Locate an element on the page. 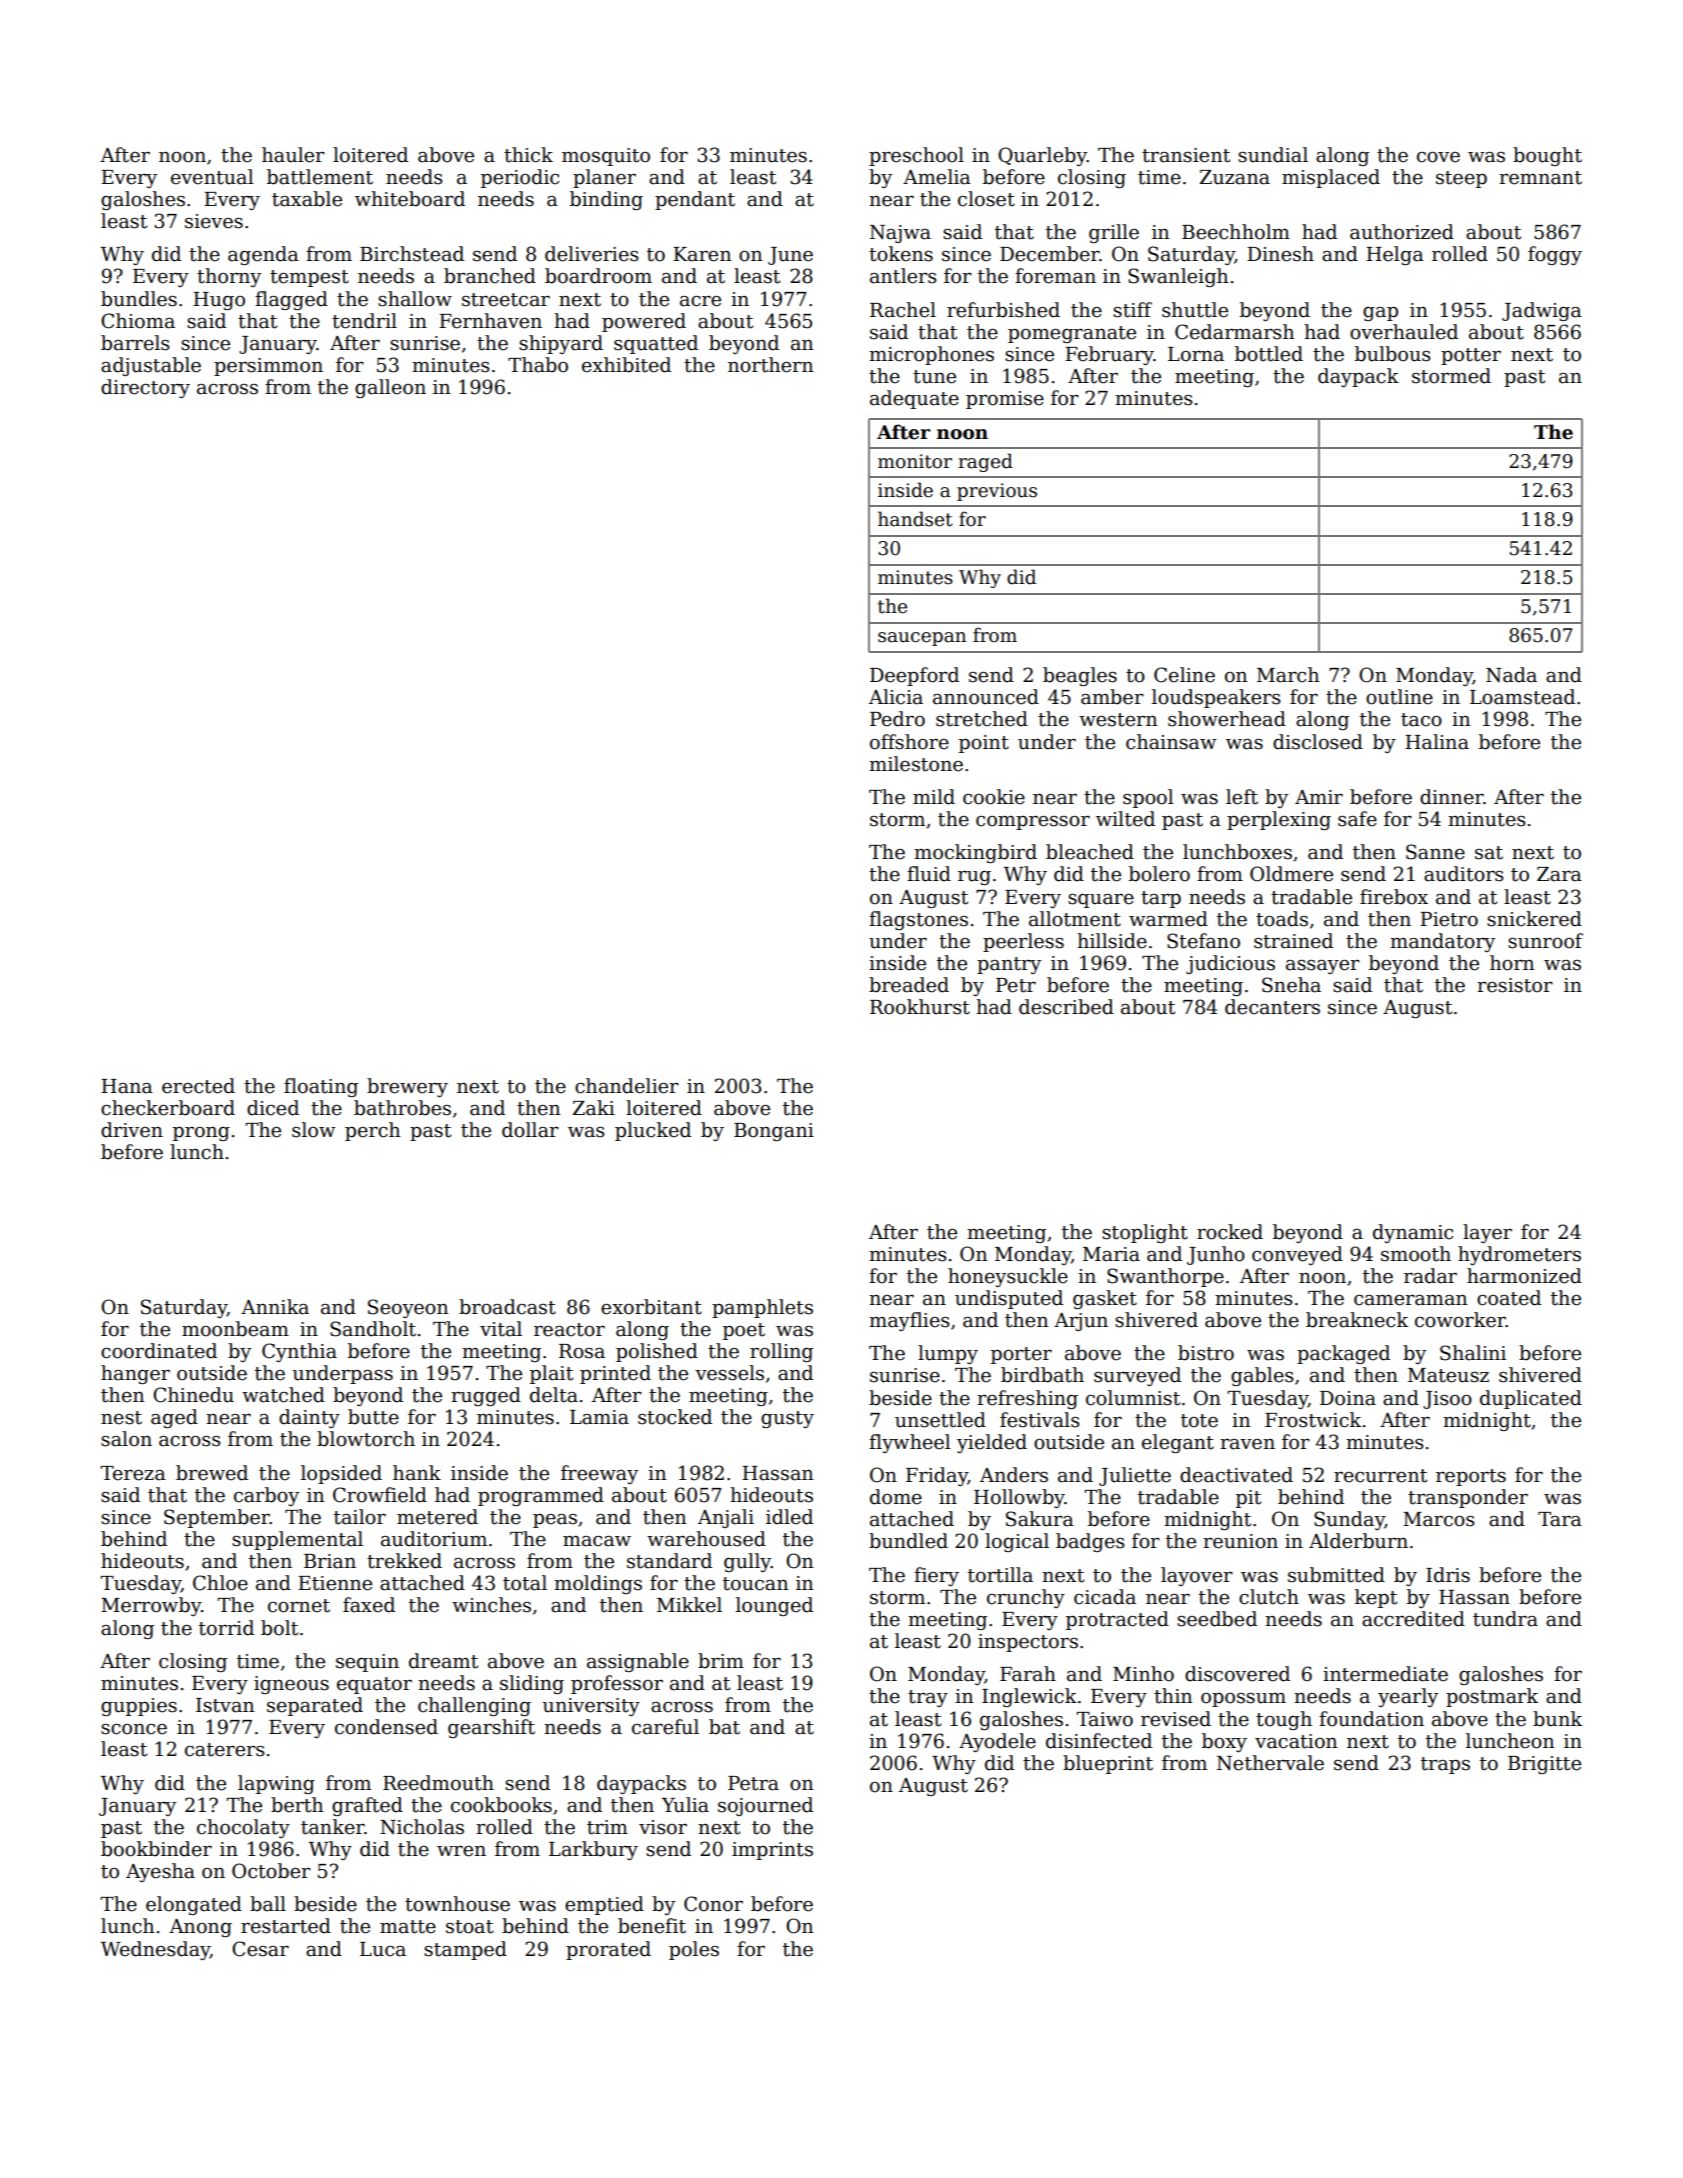  rocked is located at coordinates (1230, 1232).
